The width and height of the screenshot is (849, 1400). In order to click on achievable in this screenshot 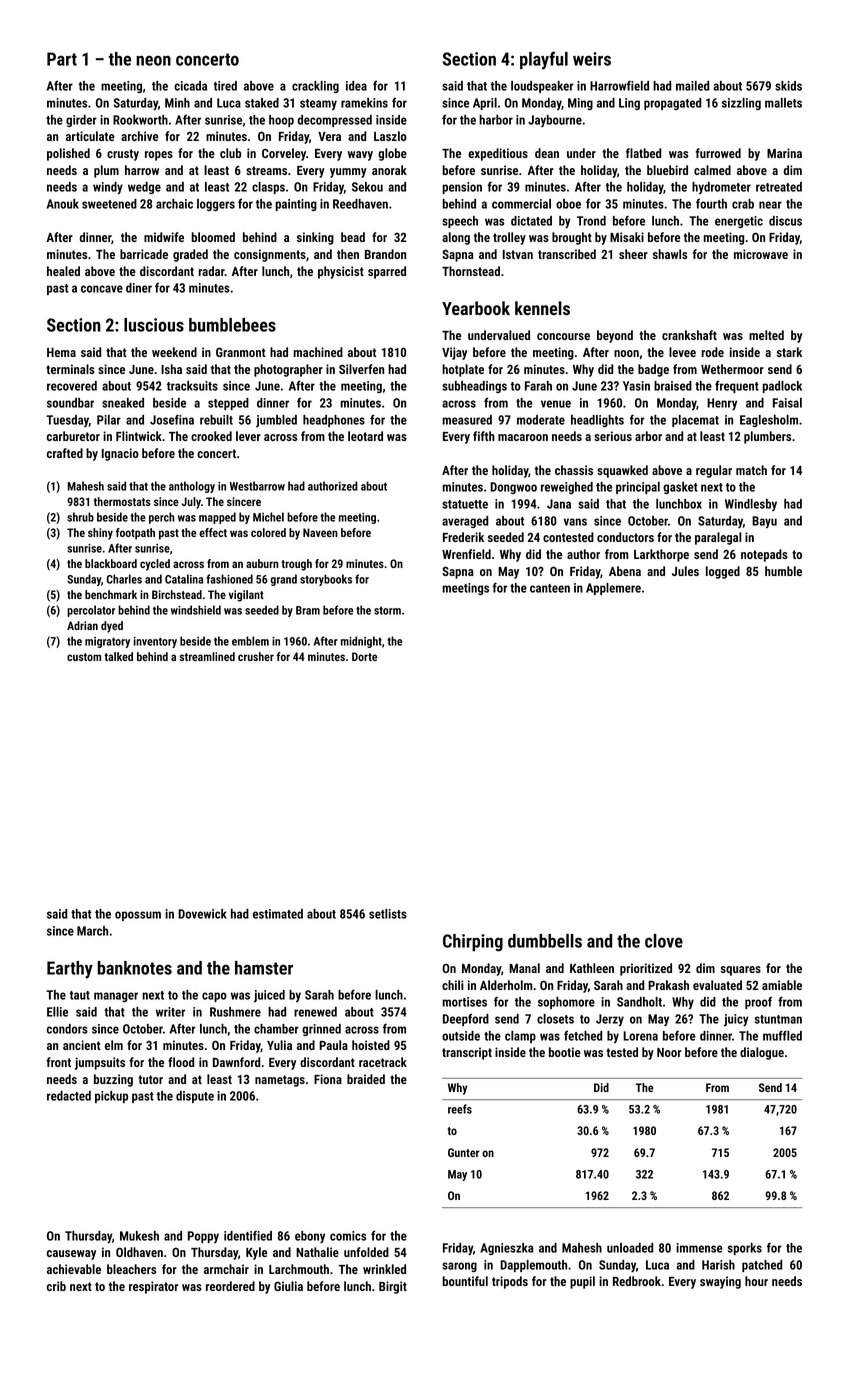, I will do `click(74, 1269)`.
